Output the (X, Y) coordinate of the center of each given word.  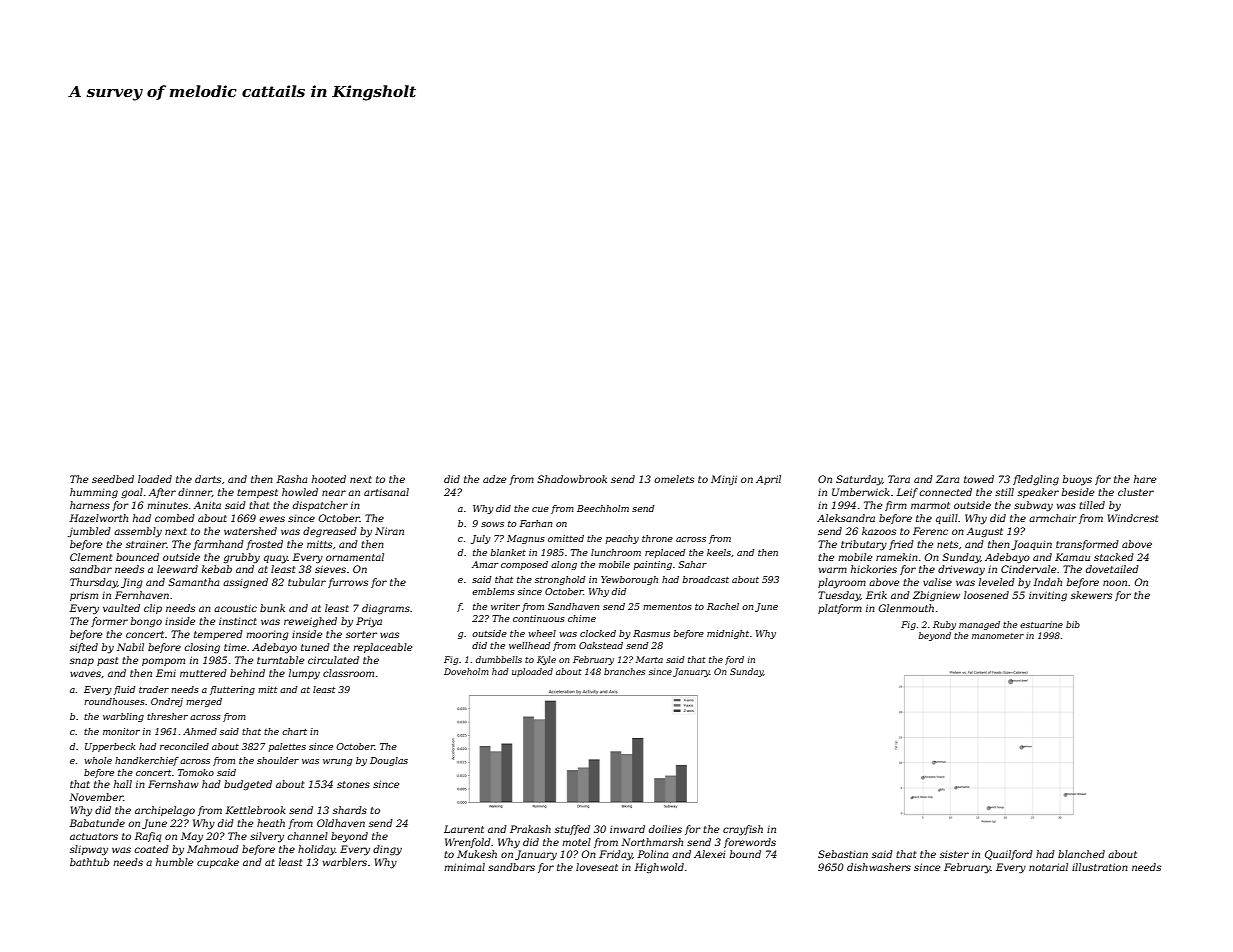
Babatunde (97, 823)
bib (1073, 624)
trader (154, 689)
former (109, 622)
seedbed (113, 479)
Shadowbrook (572, 479)
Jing (132, 583)
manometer (998, 636)
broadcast (705, 579)
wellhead (529, 645)
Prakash (530, 829)
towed (979, 479)
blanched (1081, 854)
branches (624, 671)
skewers (1091, 595)
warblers (345, 862)
